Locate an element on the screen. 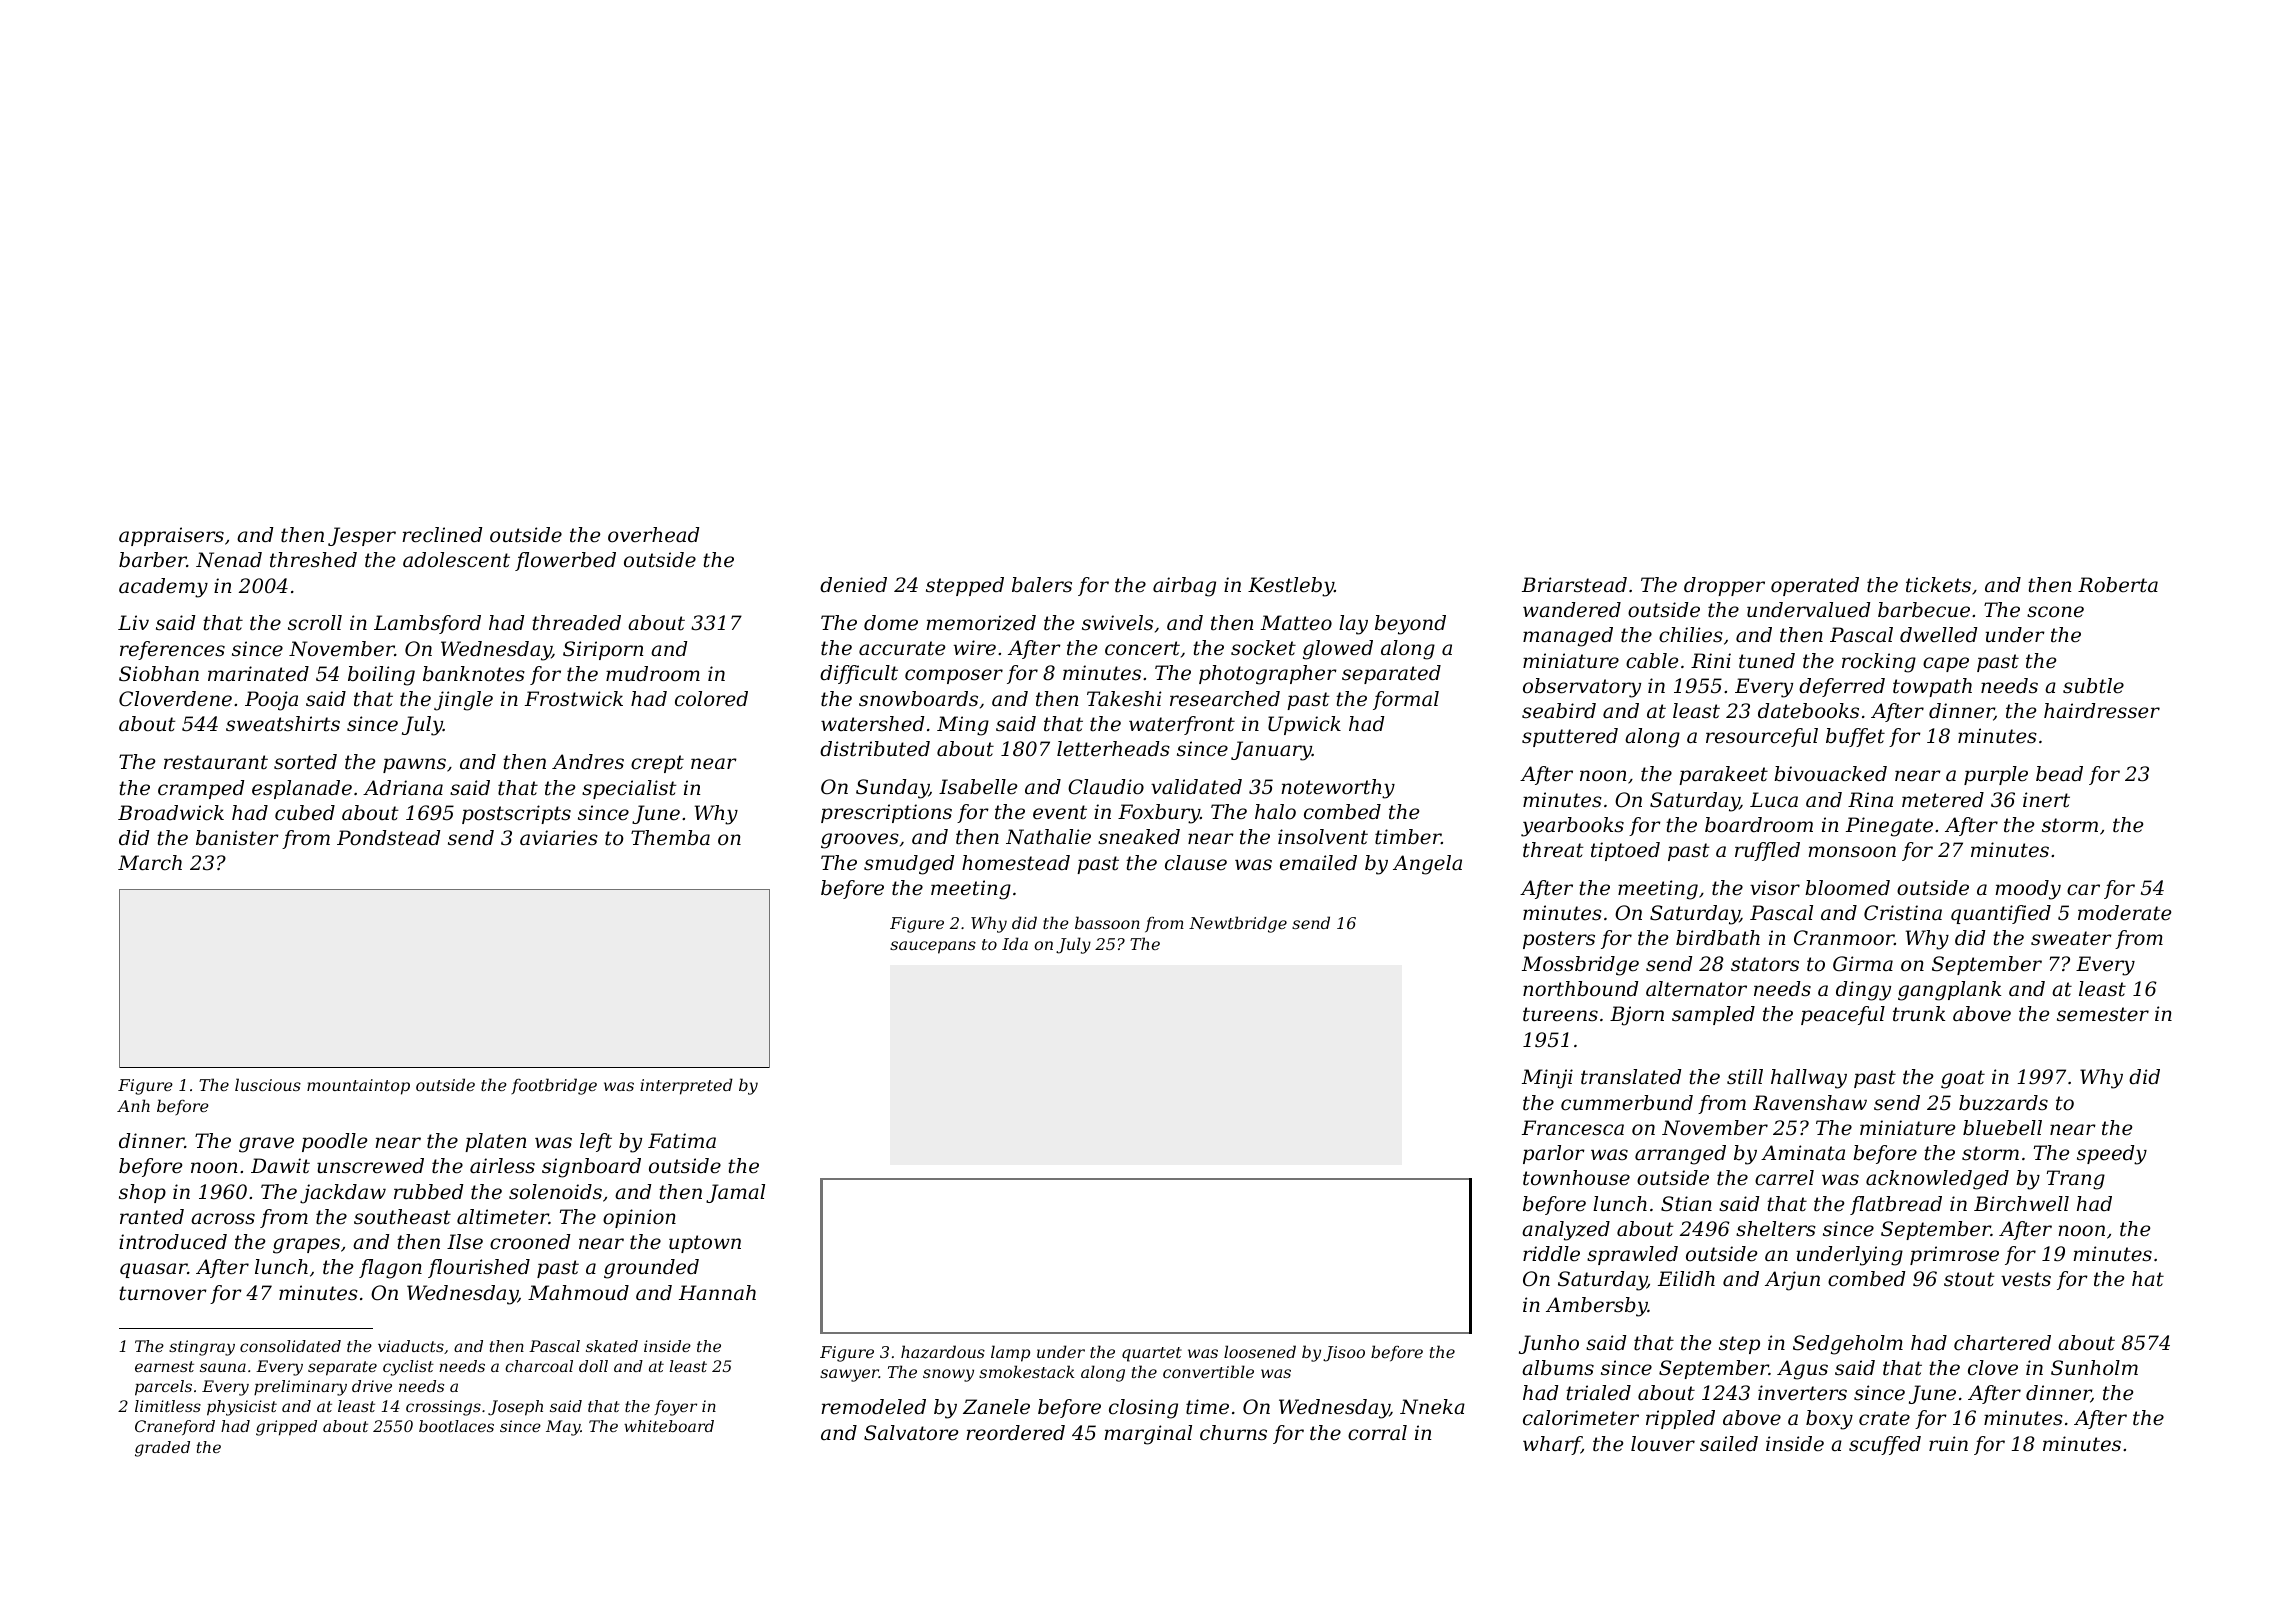 The width and height of the screenshot is (2292, 1620). Kestleby is located at coordinates (1291, 587).
